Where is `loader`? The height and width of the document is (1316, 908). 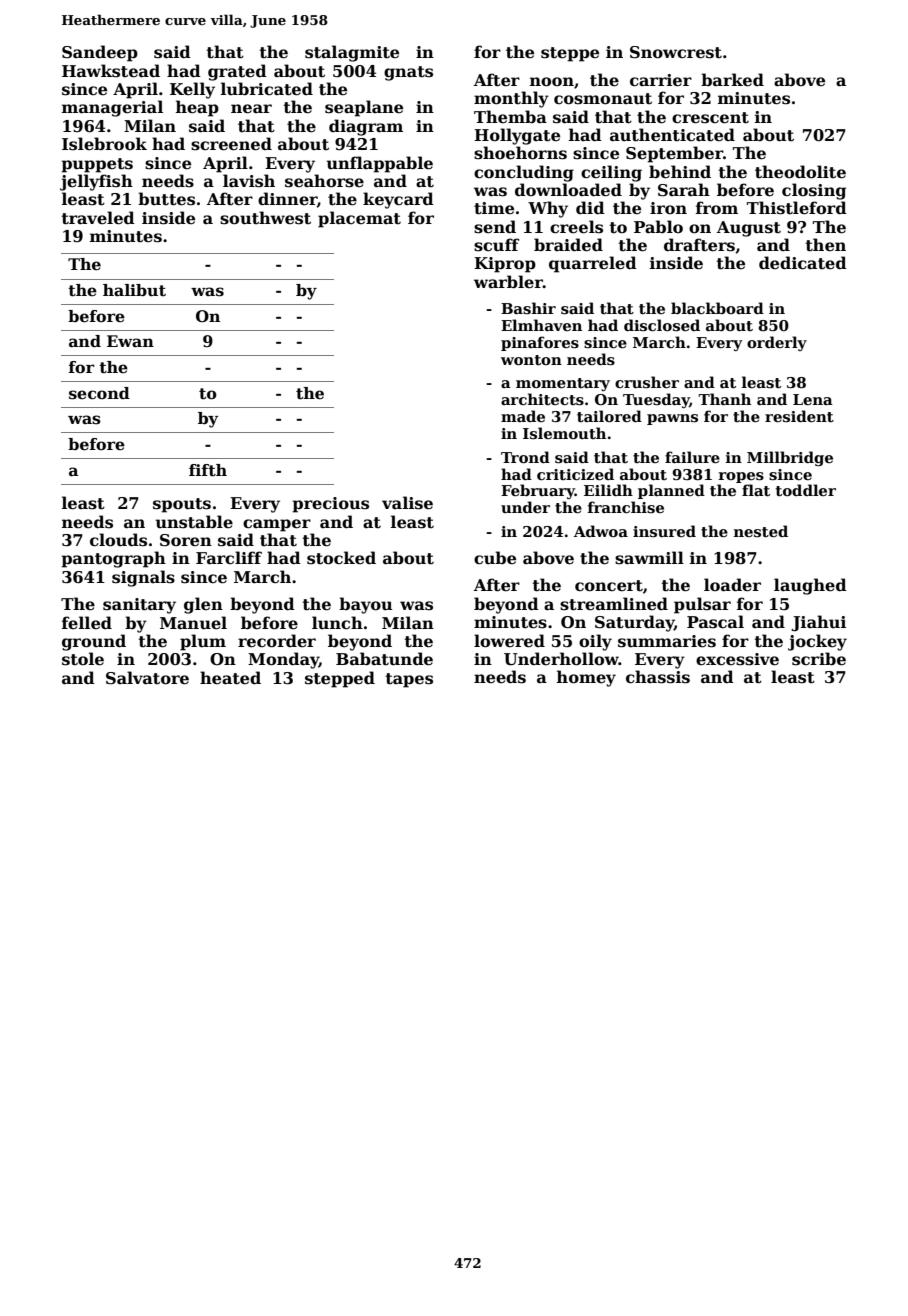
loader is located at coordinates (732, 585).
